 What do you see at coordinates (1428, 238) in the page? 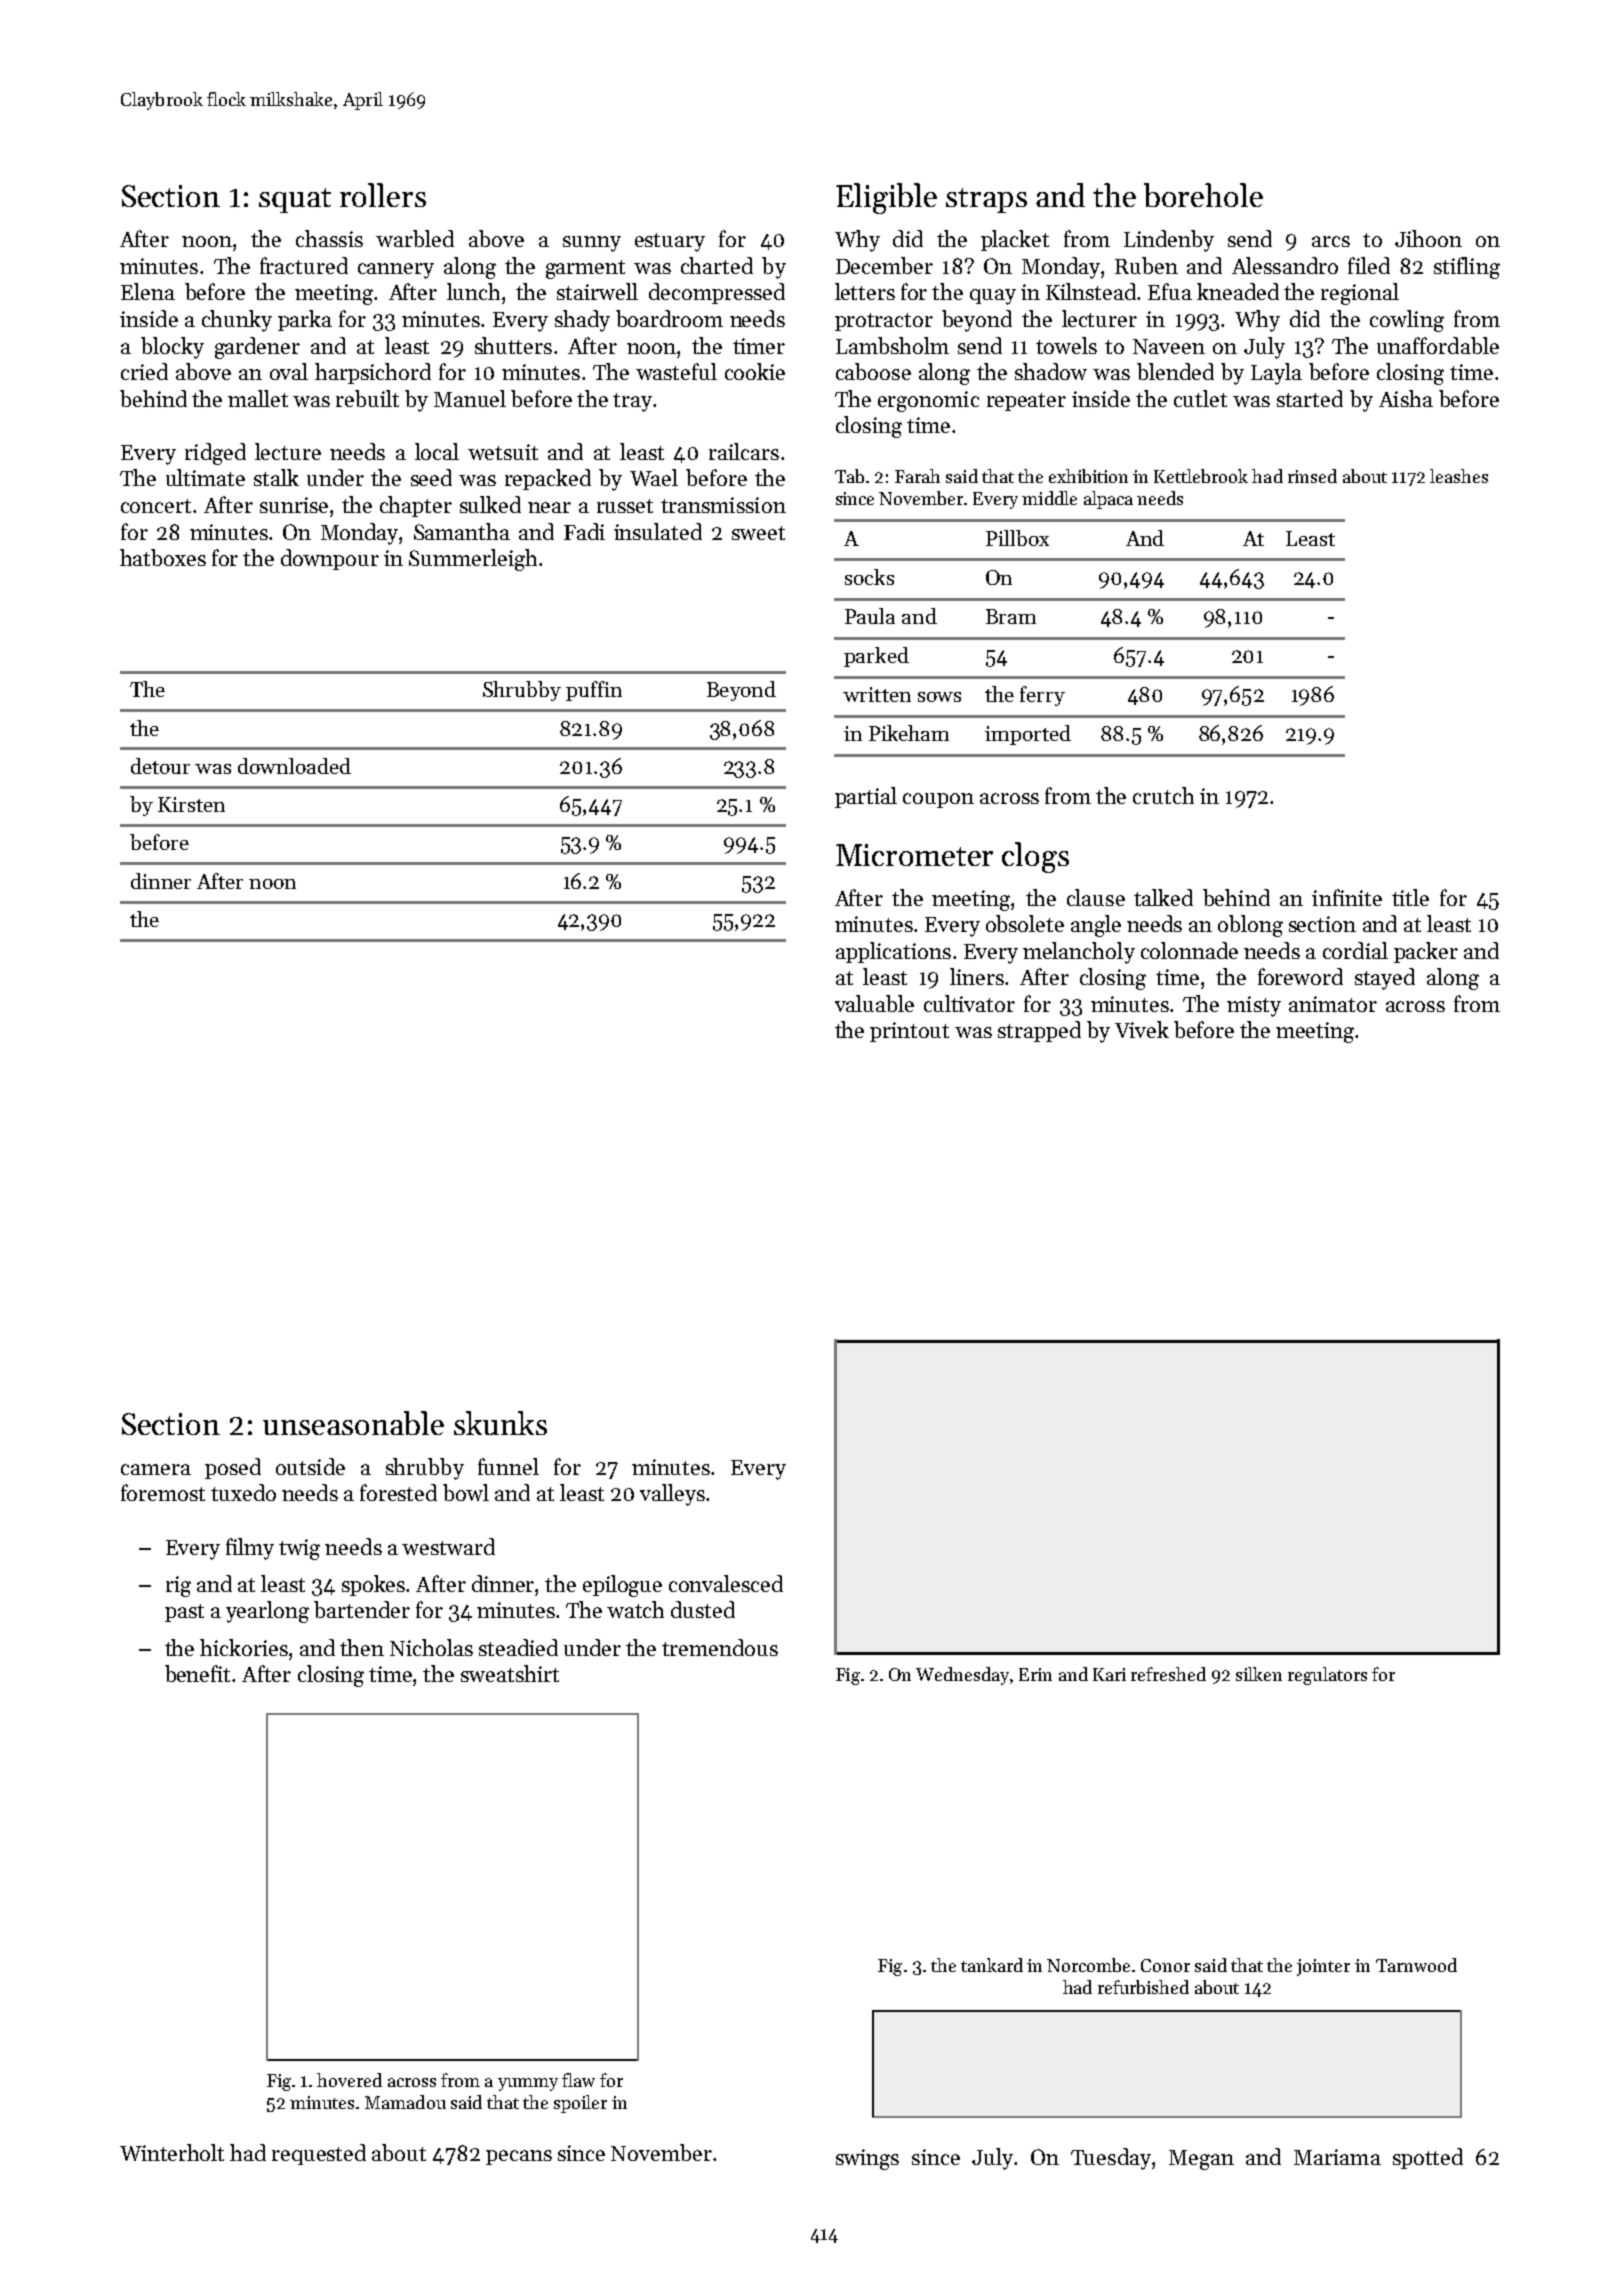
I see `Jihoon` at bounding box center [1428, 238].
